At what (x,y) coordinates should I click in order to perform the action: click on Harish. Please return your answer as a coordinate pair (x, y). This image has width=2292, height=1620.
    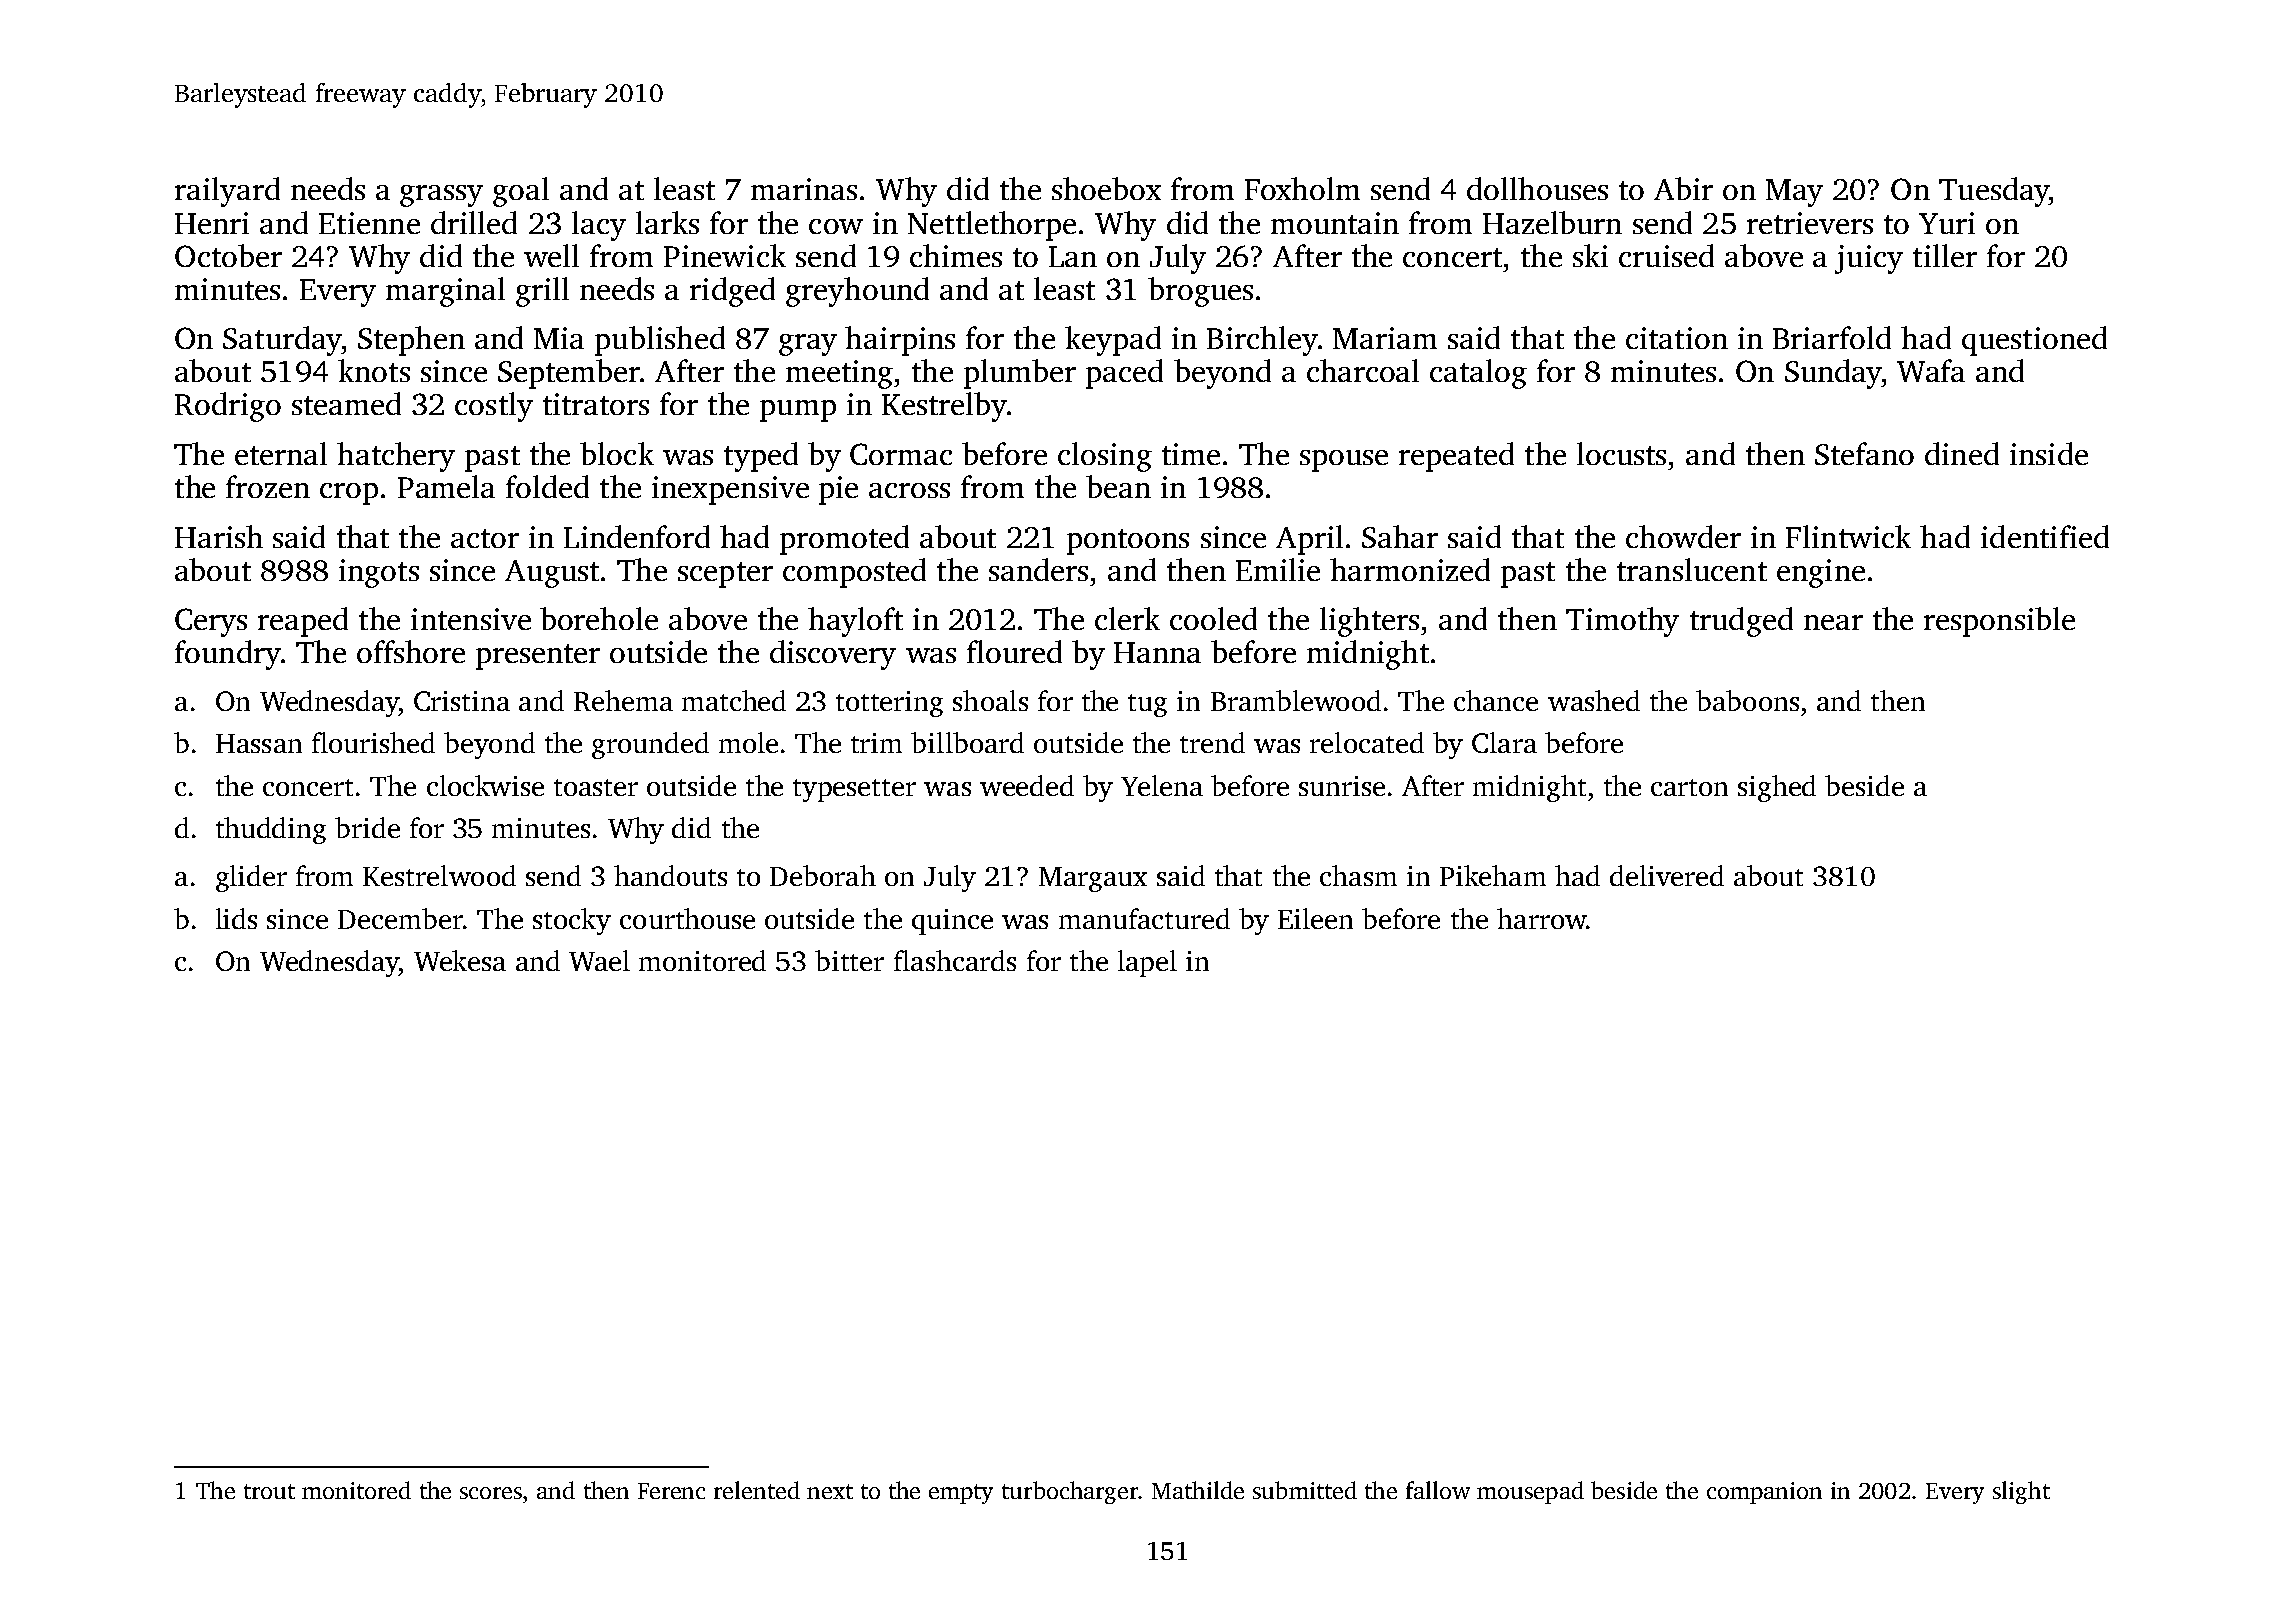
    Looking at the image, I should click on (219, 536).
